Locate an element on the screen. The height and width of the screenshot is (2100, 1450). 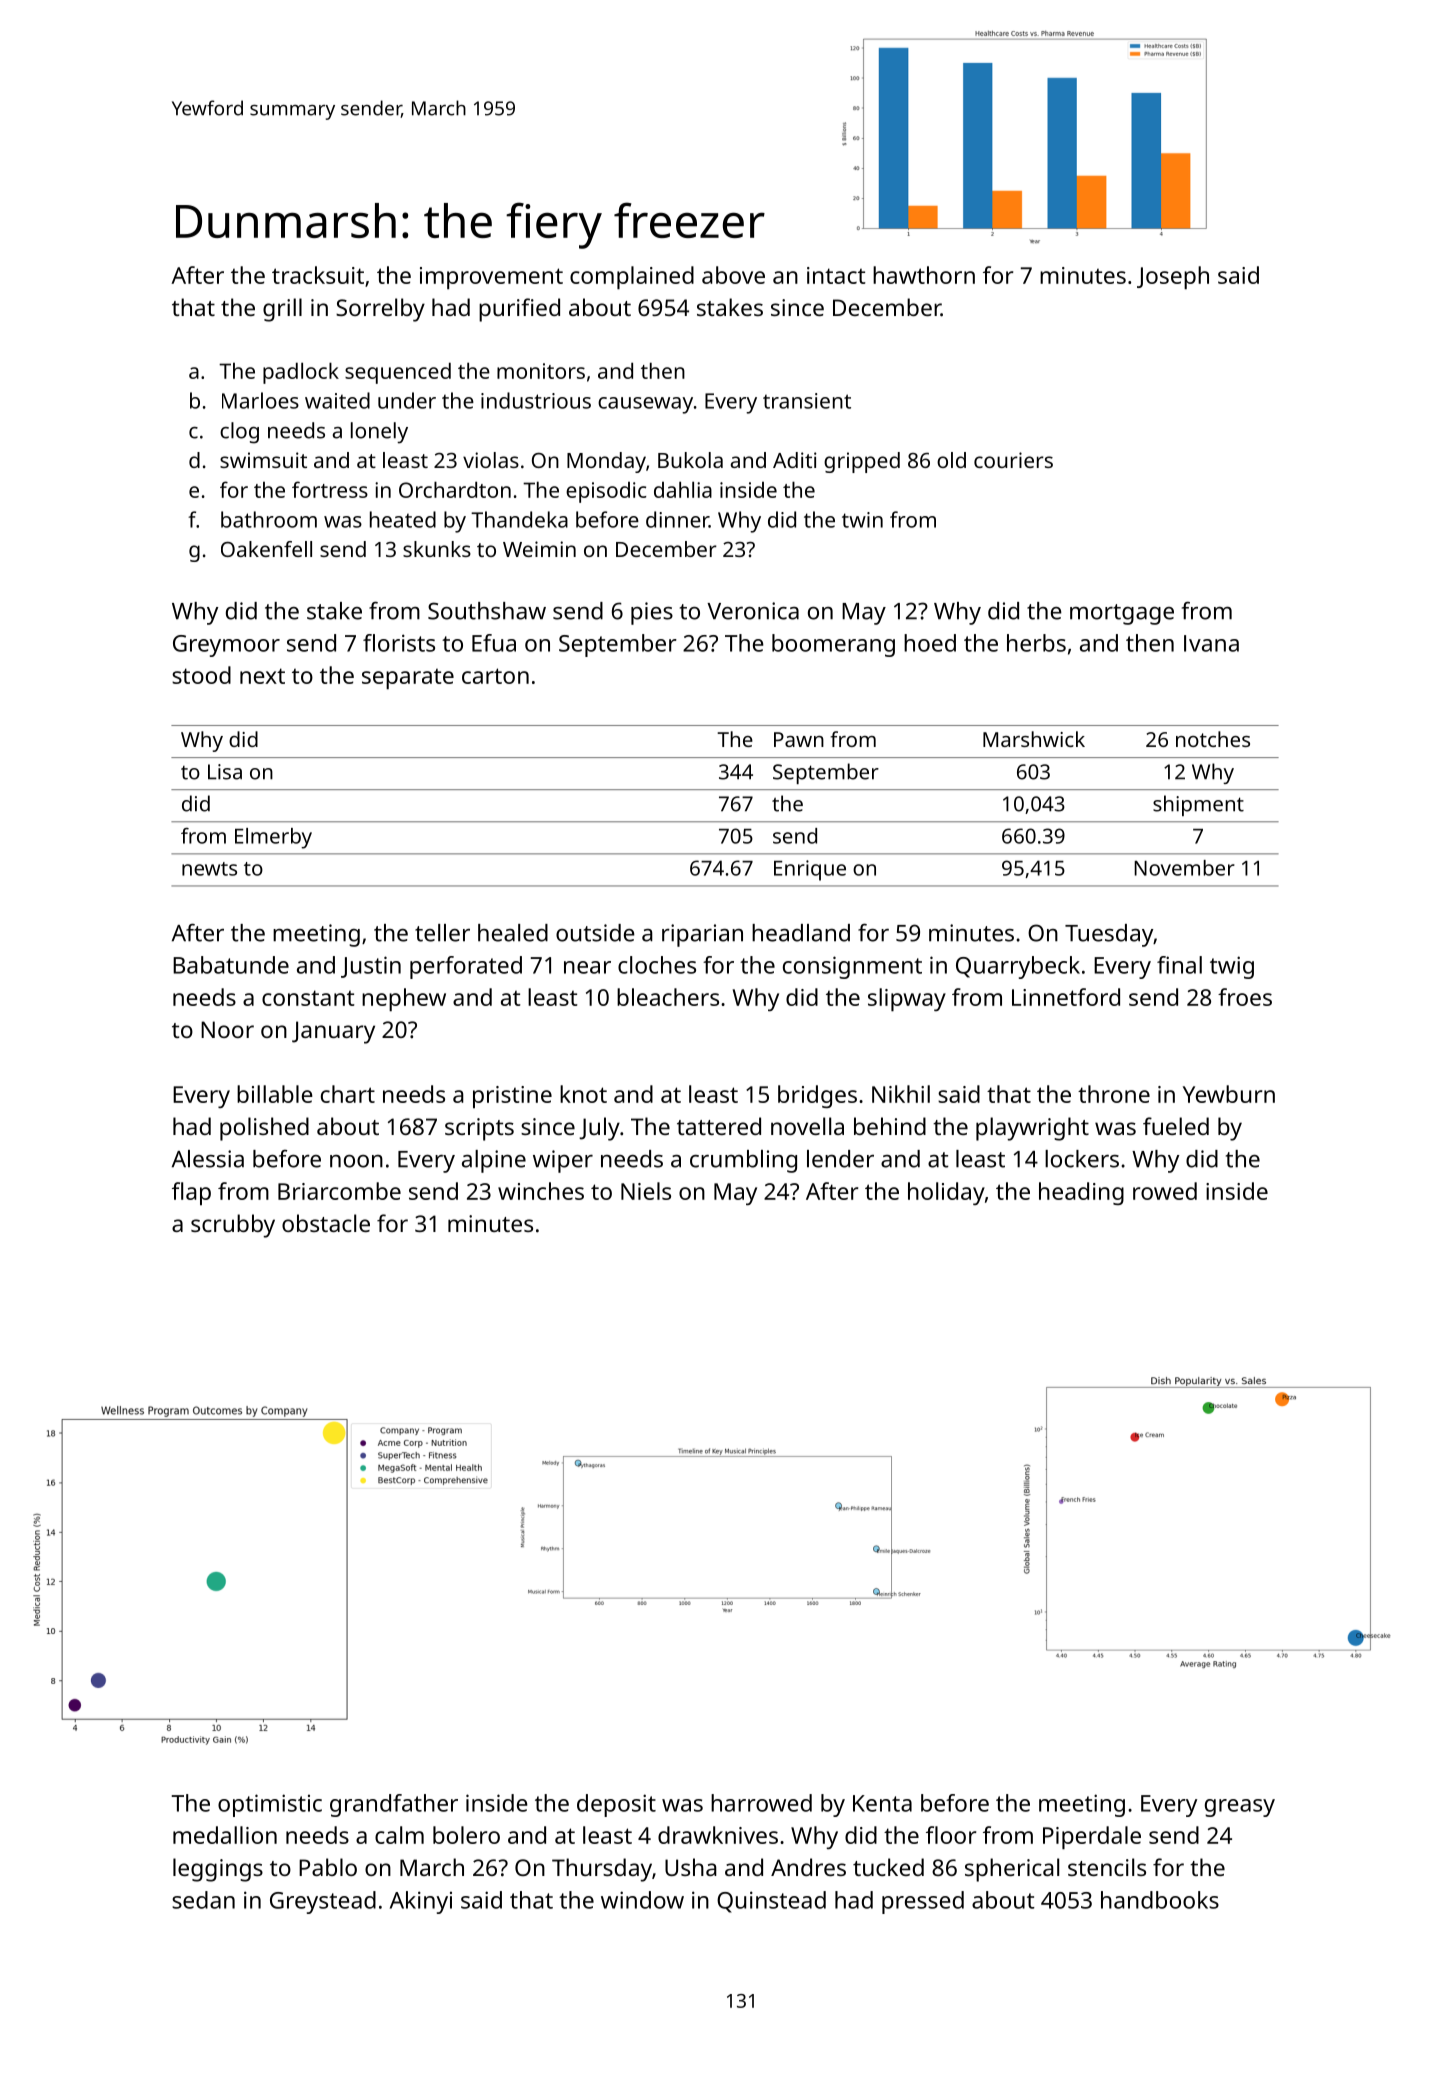
Pablo is located at coordinates (328, 1867).
